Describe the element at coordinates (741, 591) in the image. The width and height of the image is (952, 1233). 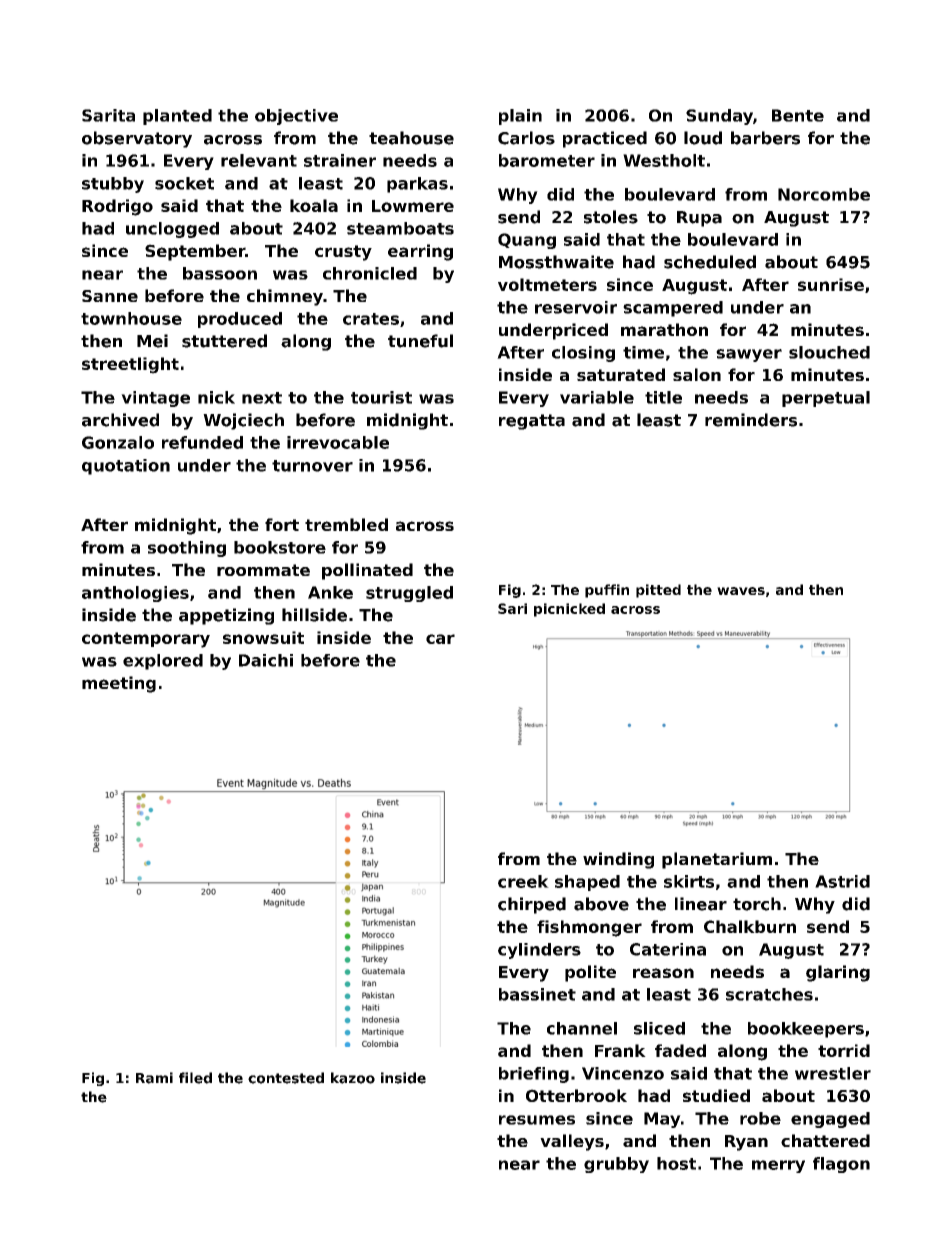
I see `waves` at that location.
